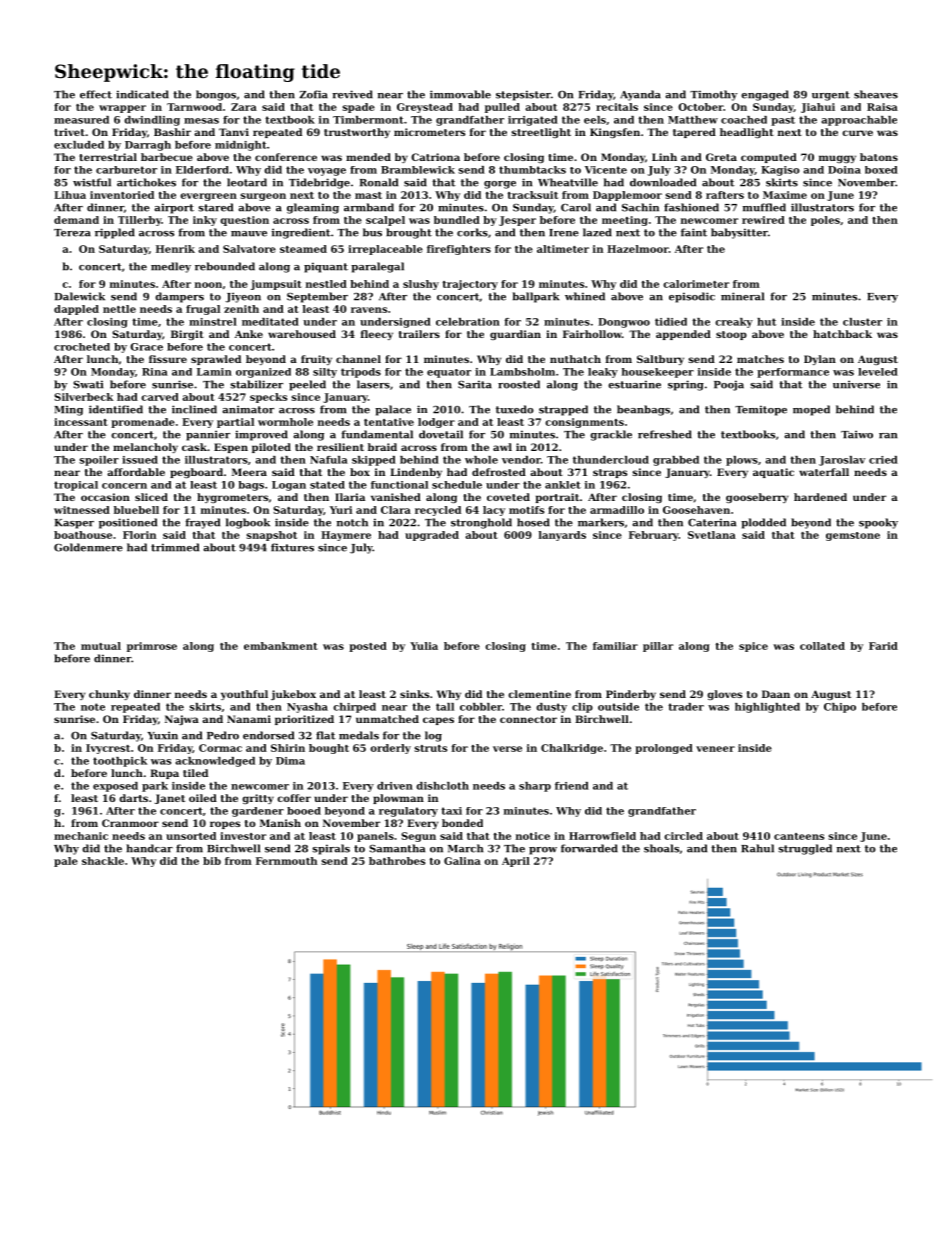 The image size is (952, 1233). Describe the element at coordinates (696, 284) in the document. I see `calorimeter` at that location.
